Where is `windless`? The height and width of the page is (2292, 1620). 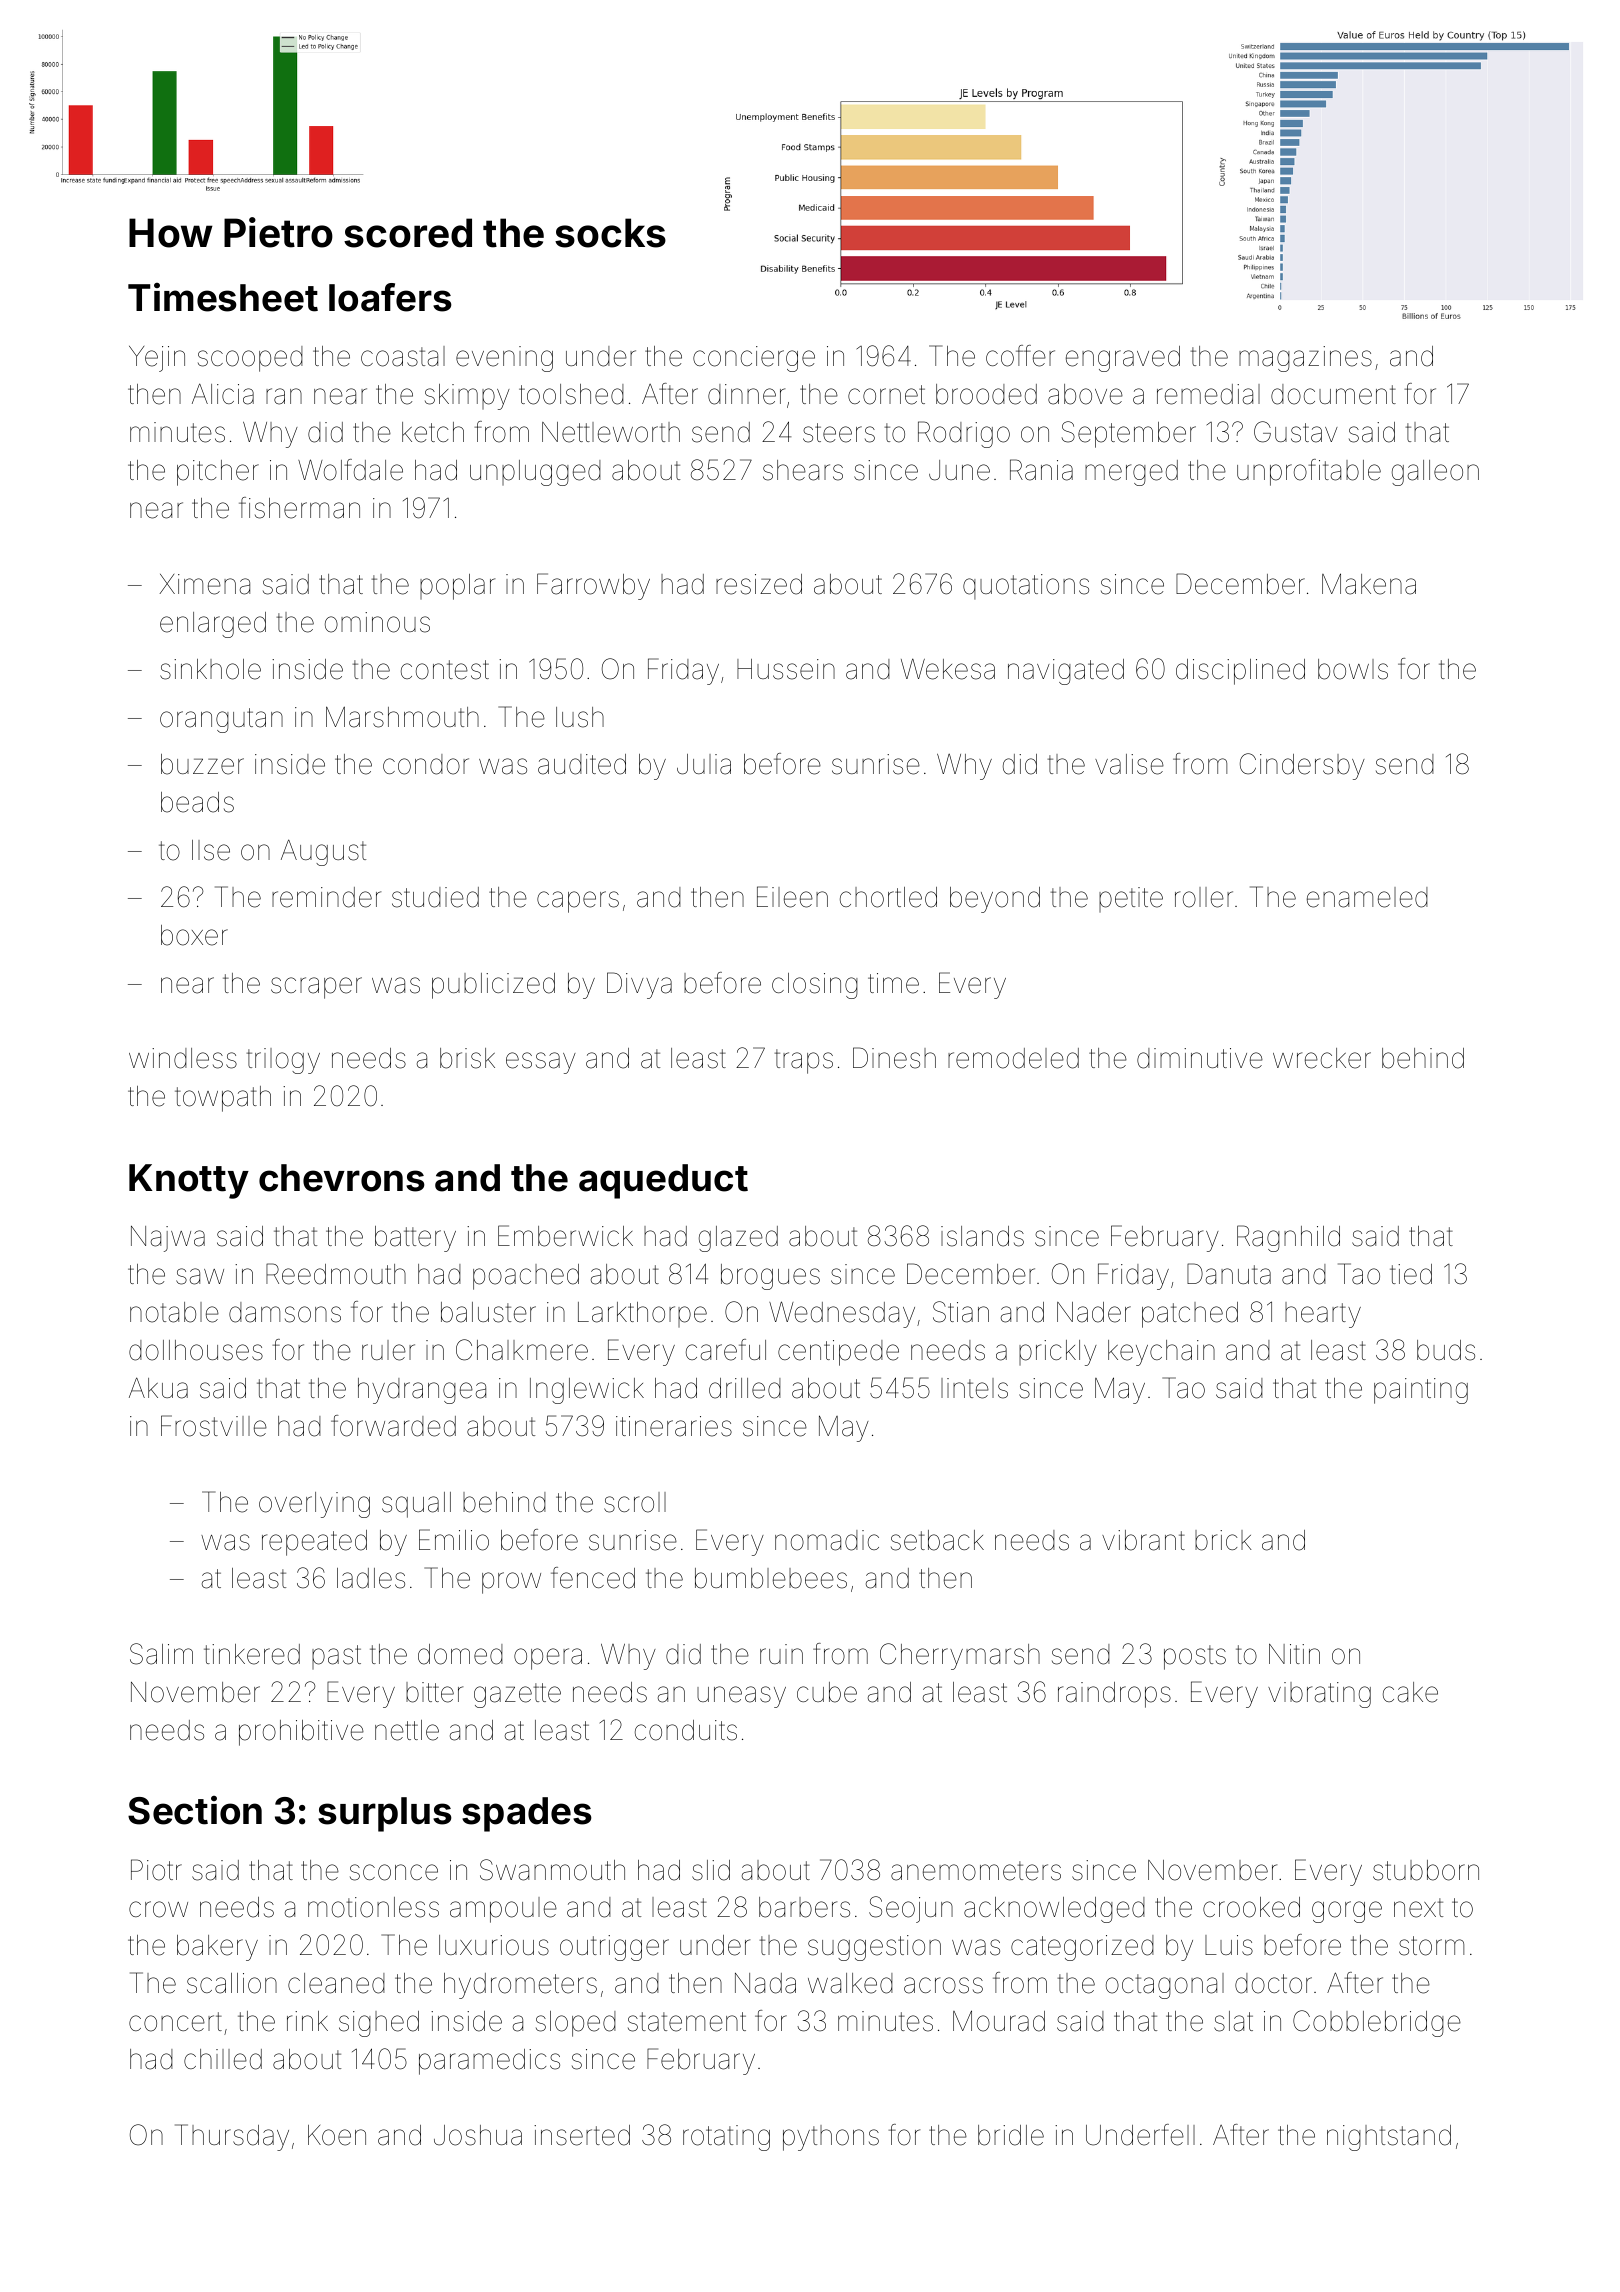
windless is located at coordinates (183, 1058).
